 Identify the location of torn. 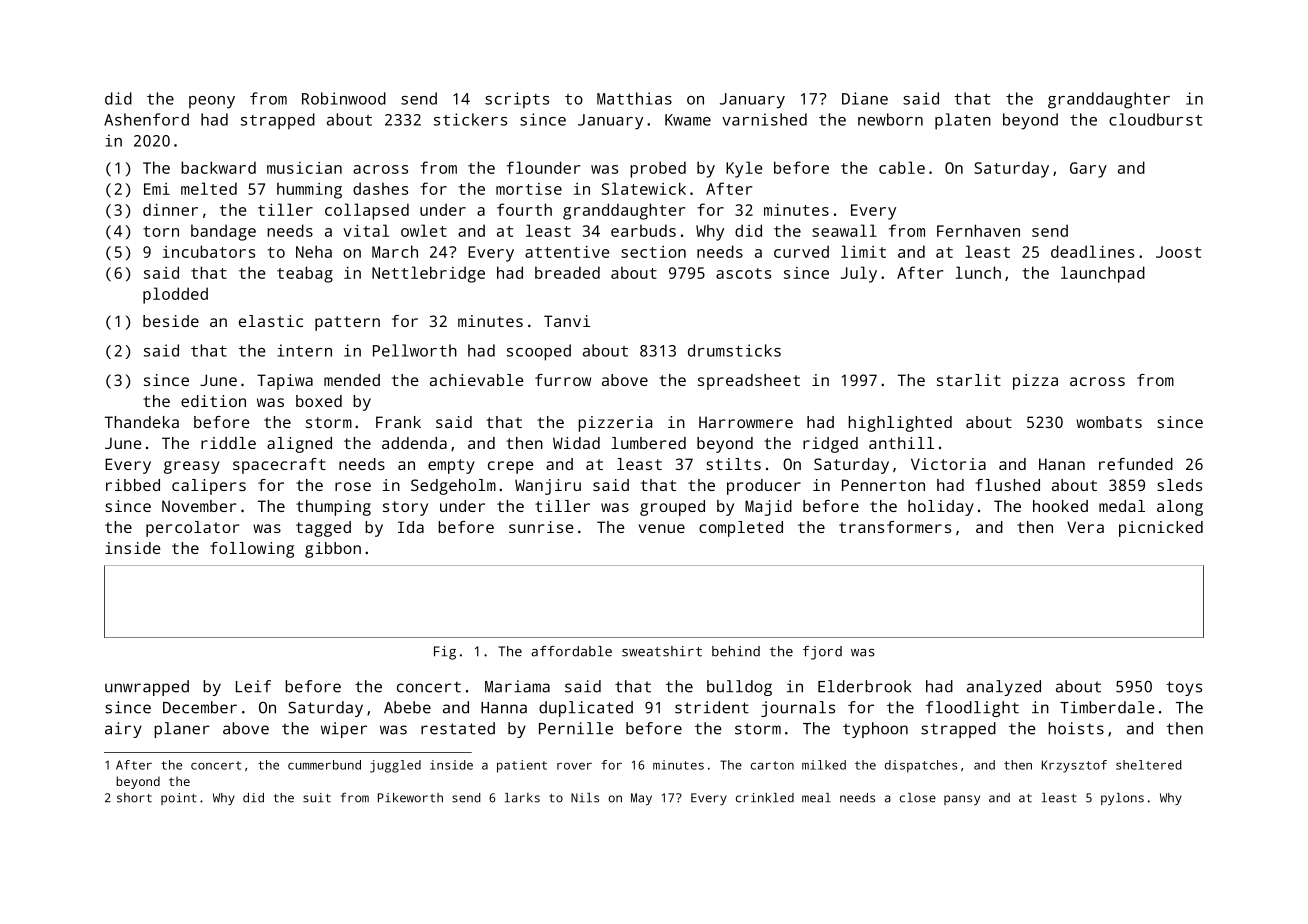
(161, 231).
